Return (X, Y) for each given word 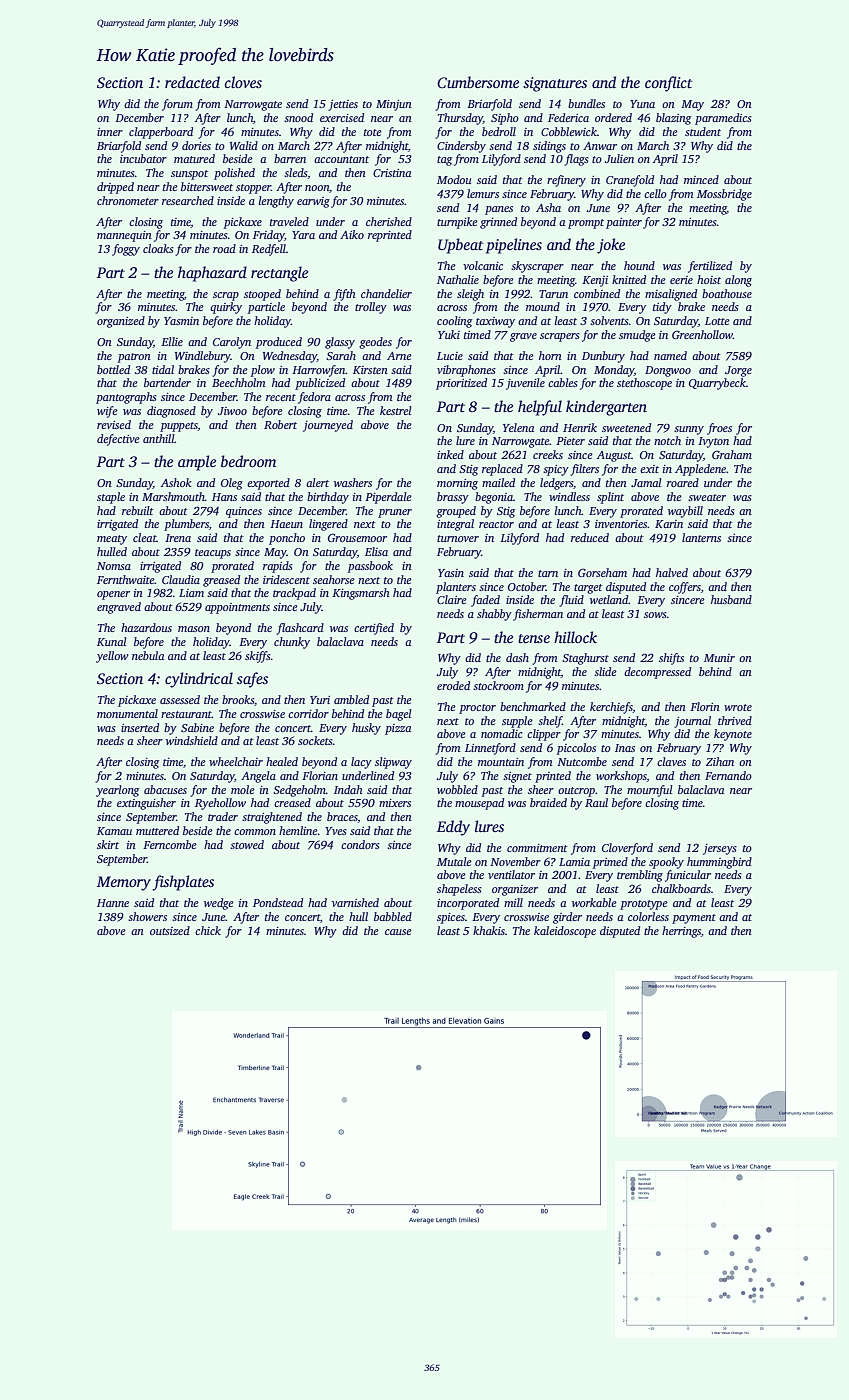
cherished (389, 221)
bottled (113, 369)
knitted (629, 279)
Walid (244, 145)
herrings (681, 932)
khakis (489, 930)
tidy (662, 308)
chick (208, 930)
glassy (340, 343)
